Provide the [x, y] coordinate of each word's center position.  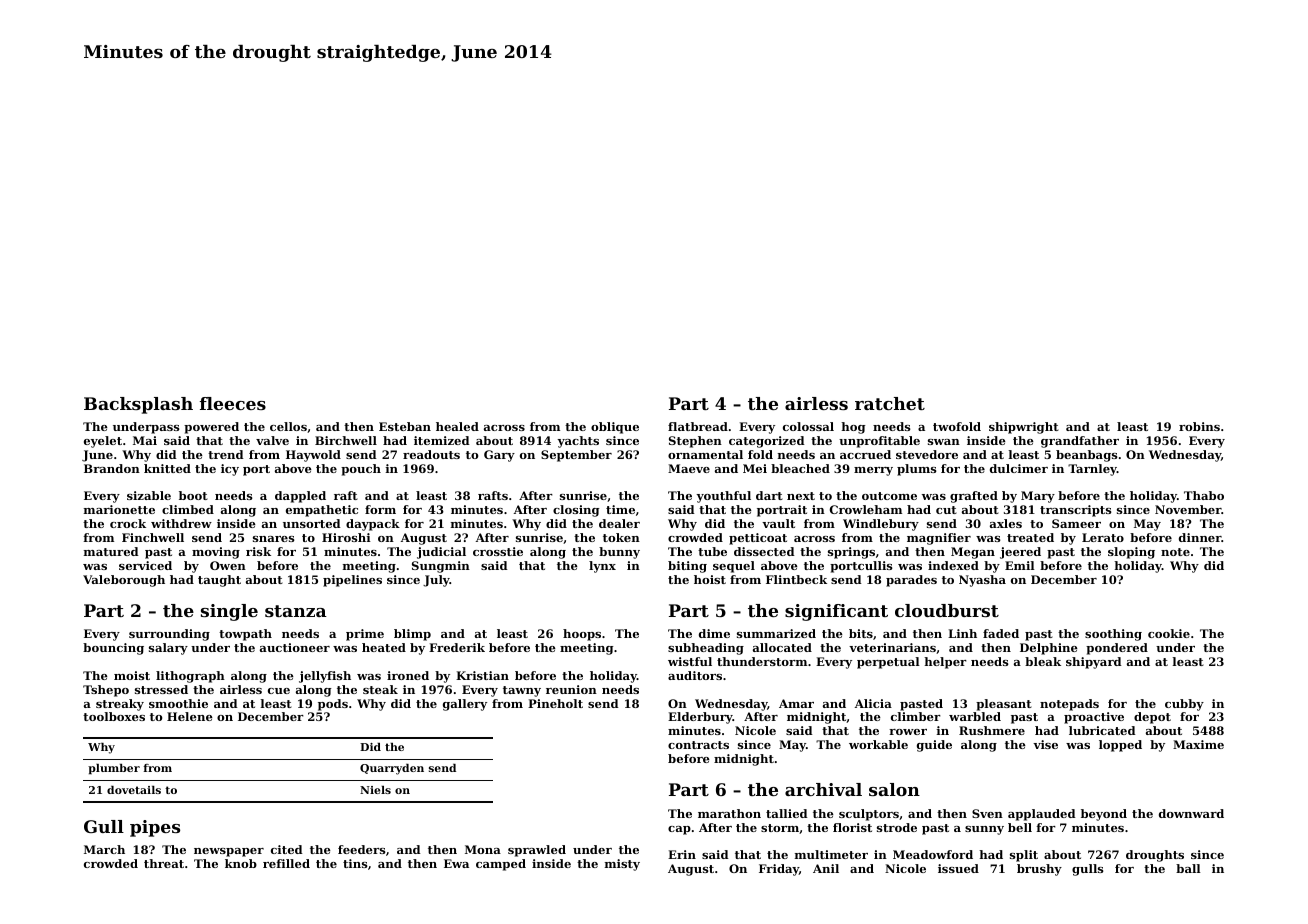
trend [226, 454]
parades [911, 581]
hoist [710, 579]
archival [823, 789]
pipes [155, 828]
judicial [441, 553]
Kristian [482, 675]
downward [1191, 813]
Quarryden [392, 769]
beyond [1104, 815]
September [576, 456]
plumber [114, 769]
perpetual [888, 663]
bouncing [113, 649]
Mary [1038, 497]
